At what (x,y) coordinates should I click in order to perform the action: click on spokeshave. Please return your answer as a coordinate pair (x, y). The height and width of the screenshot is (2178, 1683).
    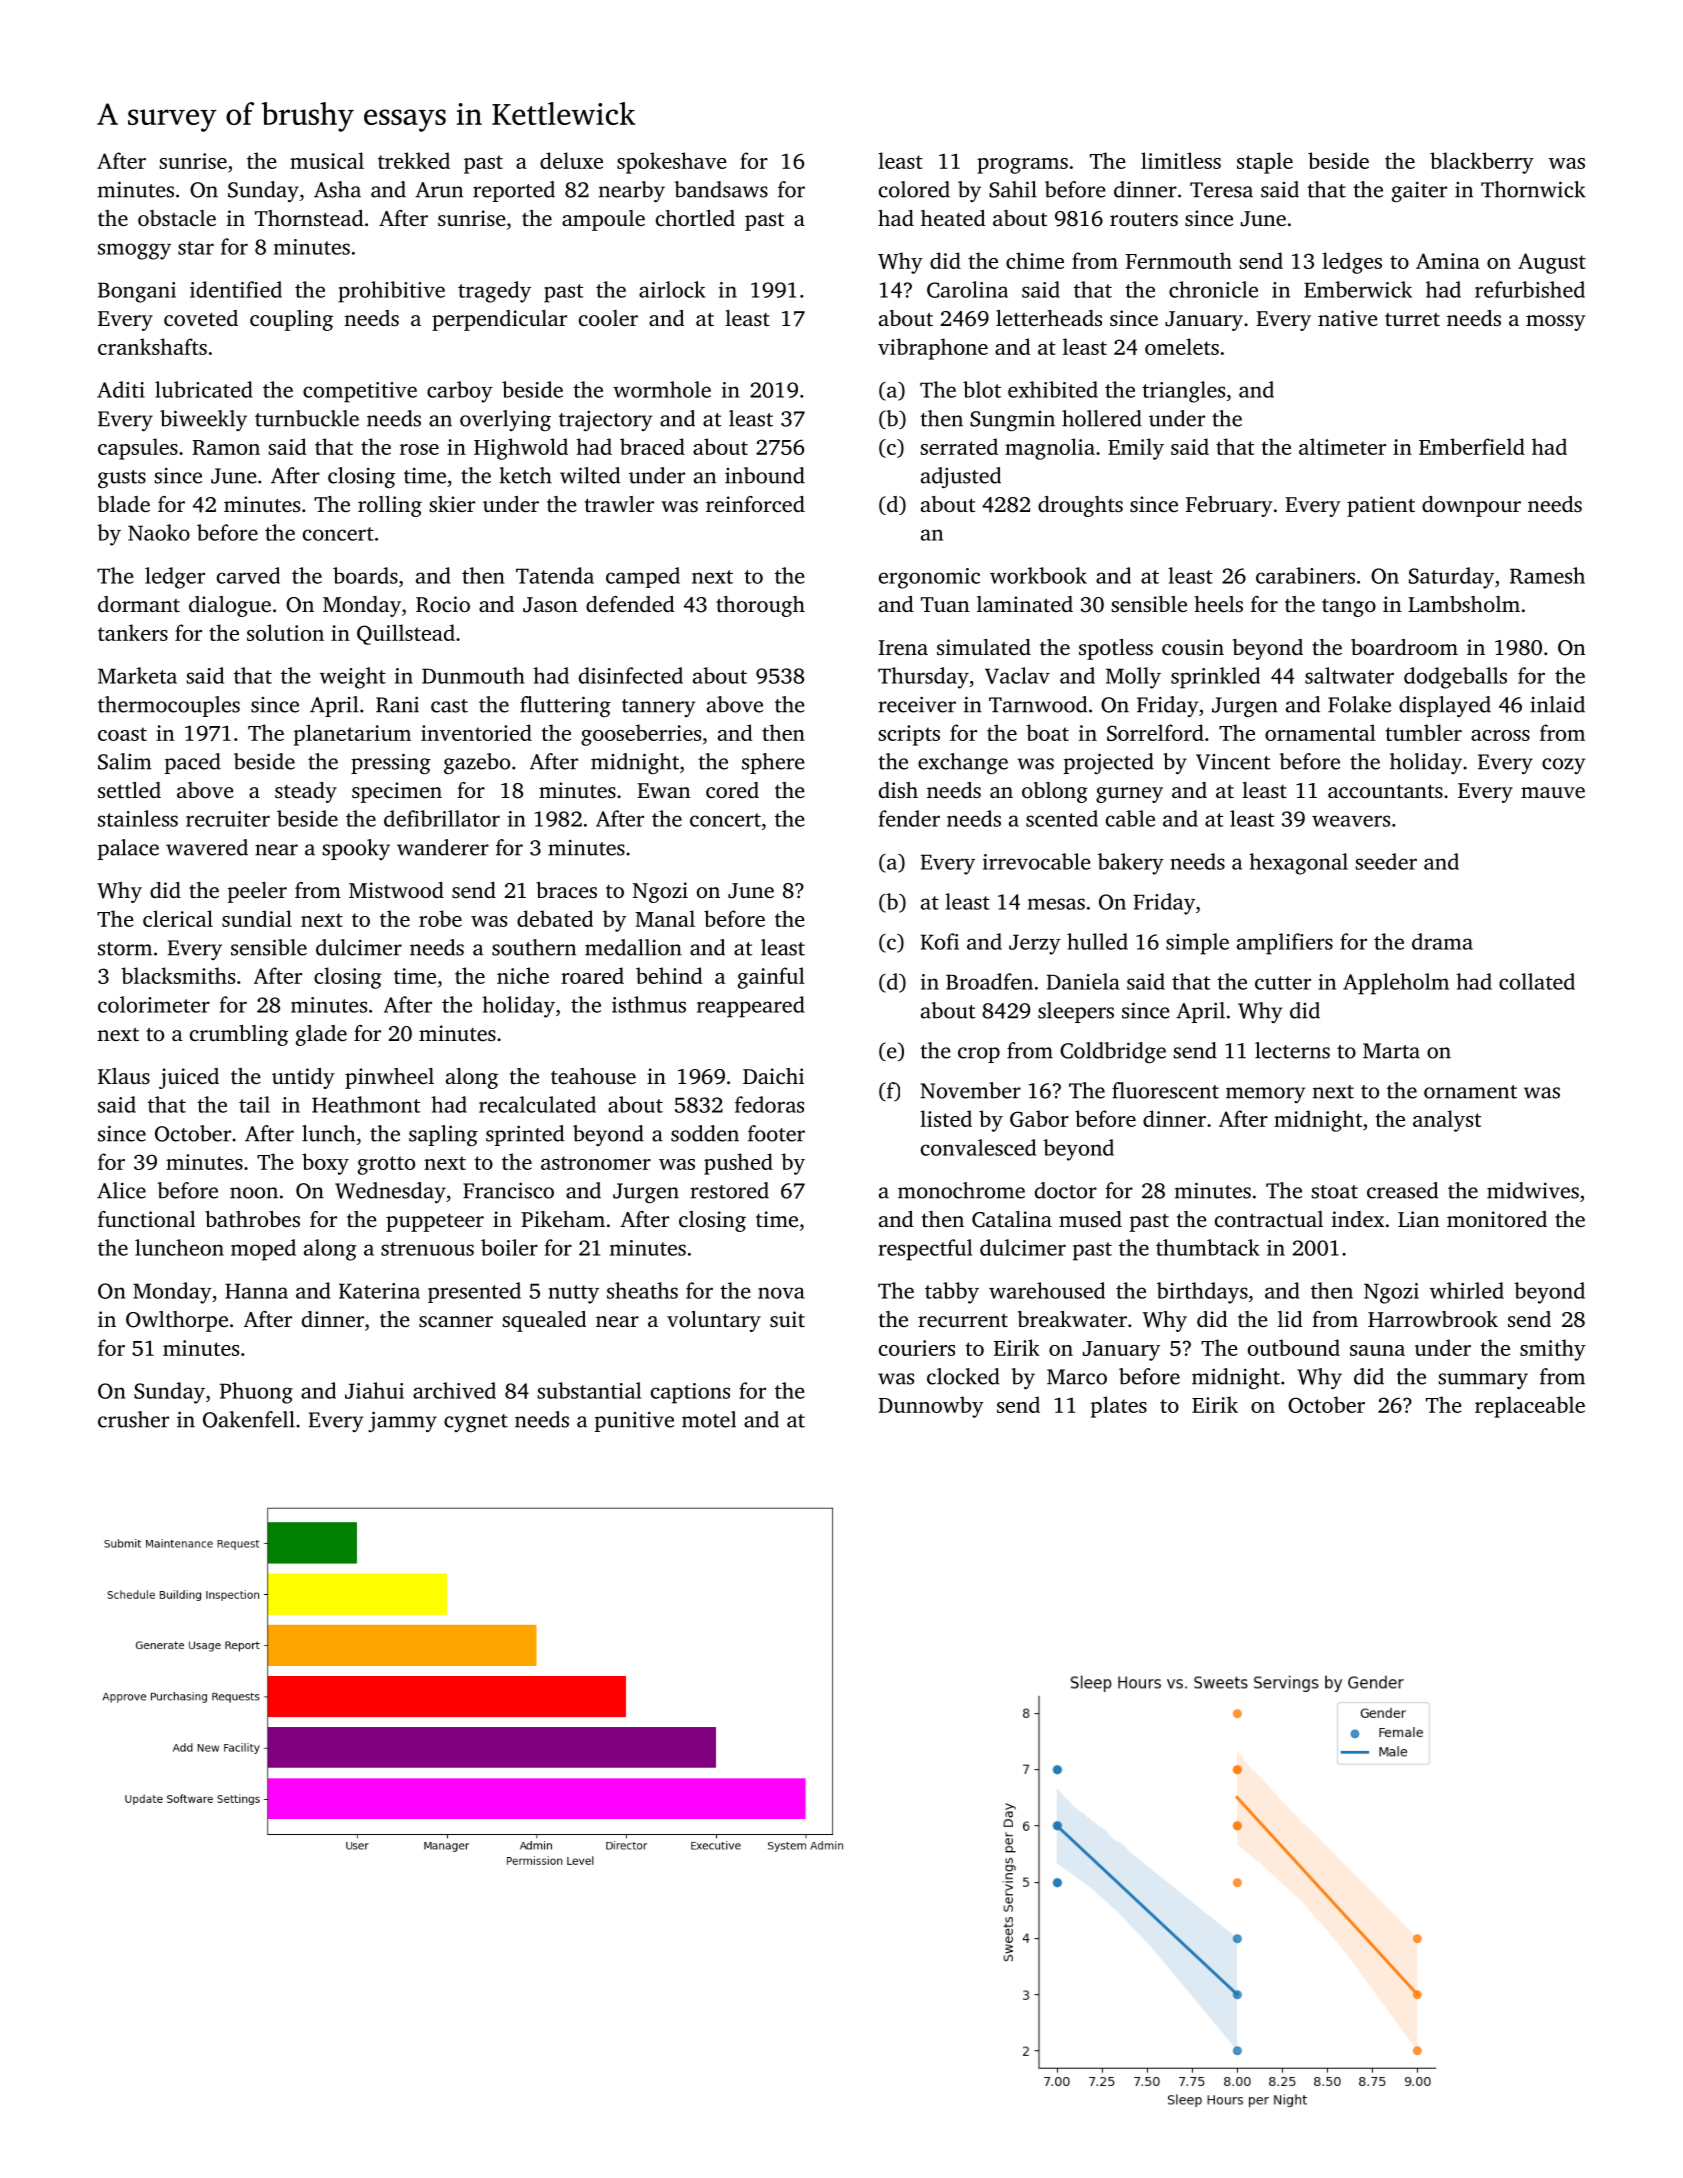
    Looking at the image, I should click on (672, 163).
